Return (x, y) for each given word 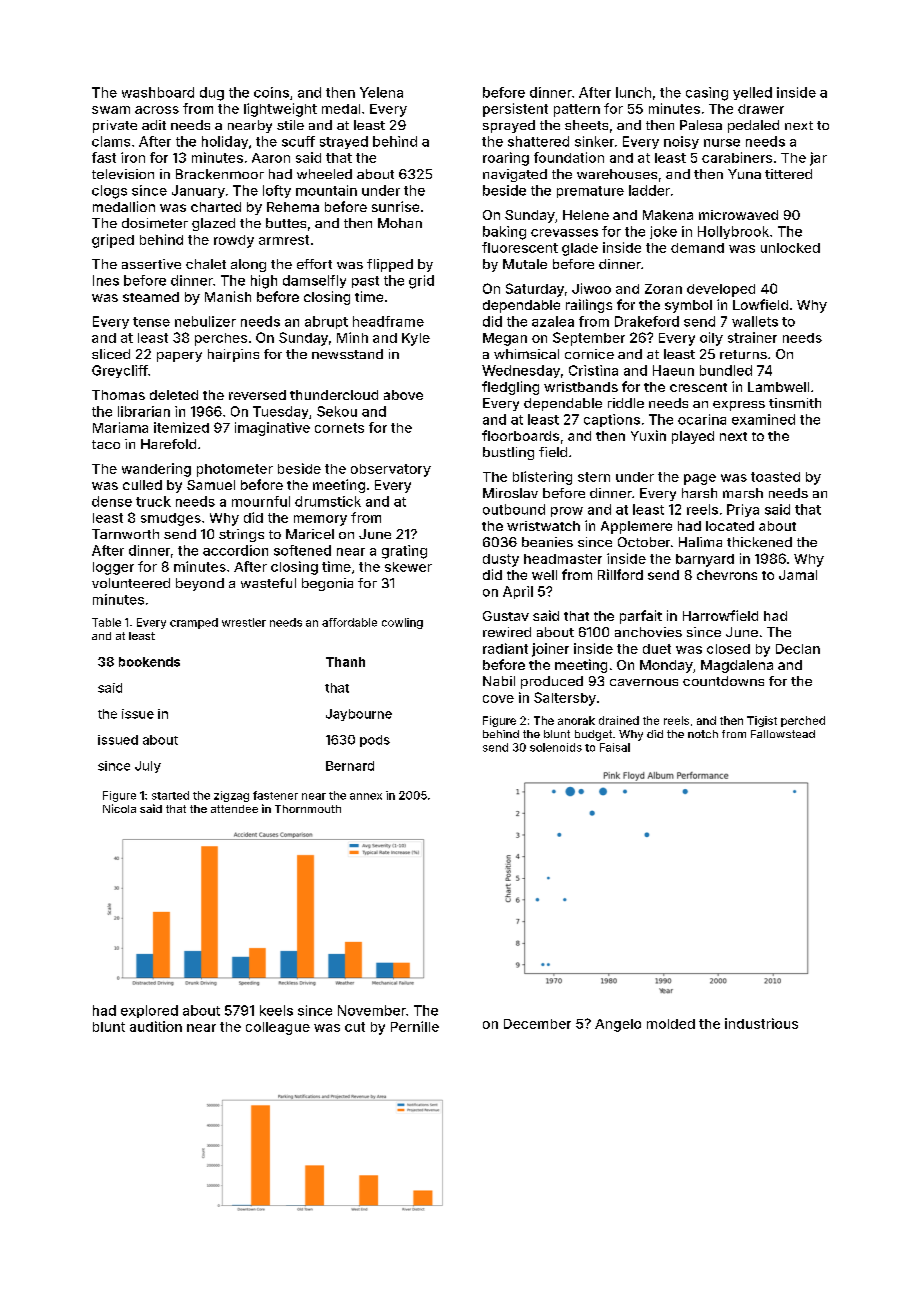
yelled (752, 93)
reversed (257, 395)
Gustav (506, 616)
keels (276, 1010)
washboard (158, 92)
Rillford (620, 574)
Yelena (381, 92)
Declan (798, 649)
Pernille (415, 1026)
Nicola (119, 808)
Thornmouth (308, 809)
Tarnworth (125, 534)
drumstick (328, 501)
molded (671, 1024)
